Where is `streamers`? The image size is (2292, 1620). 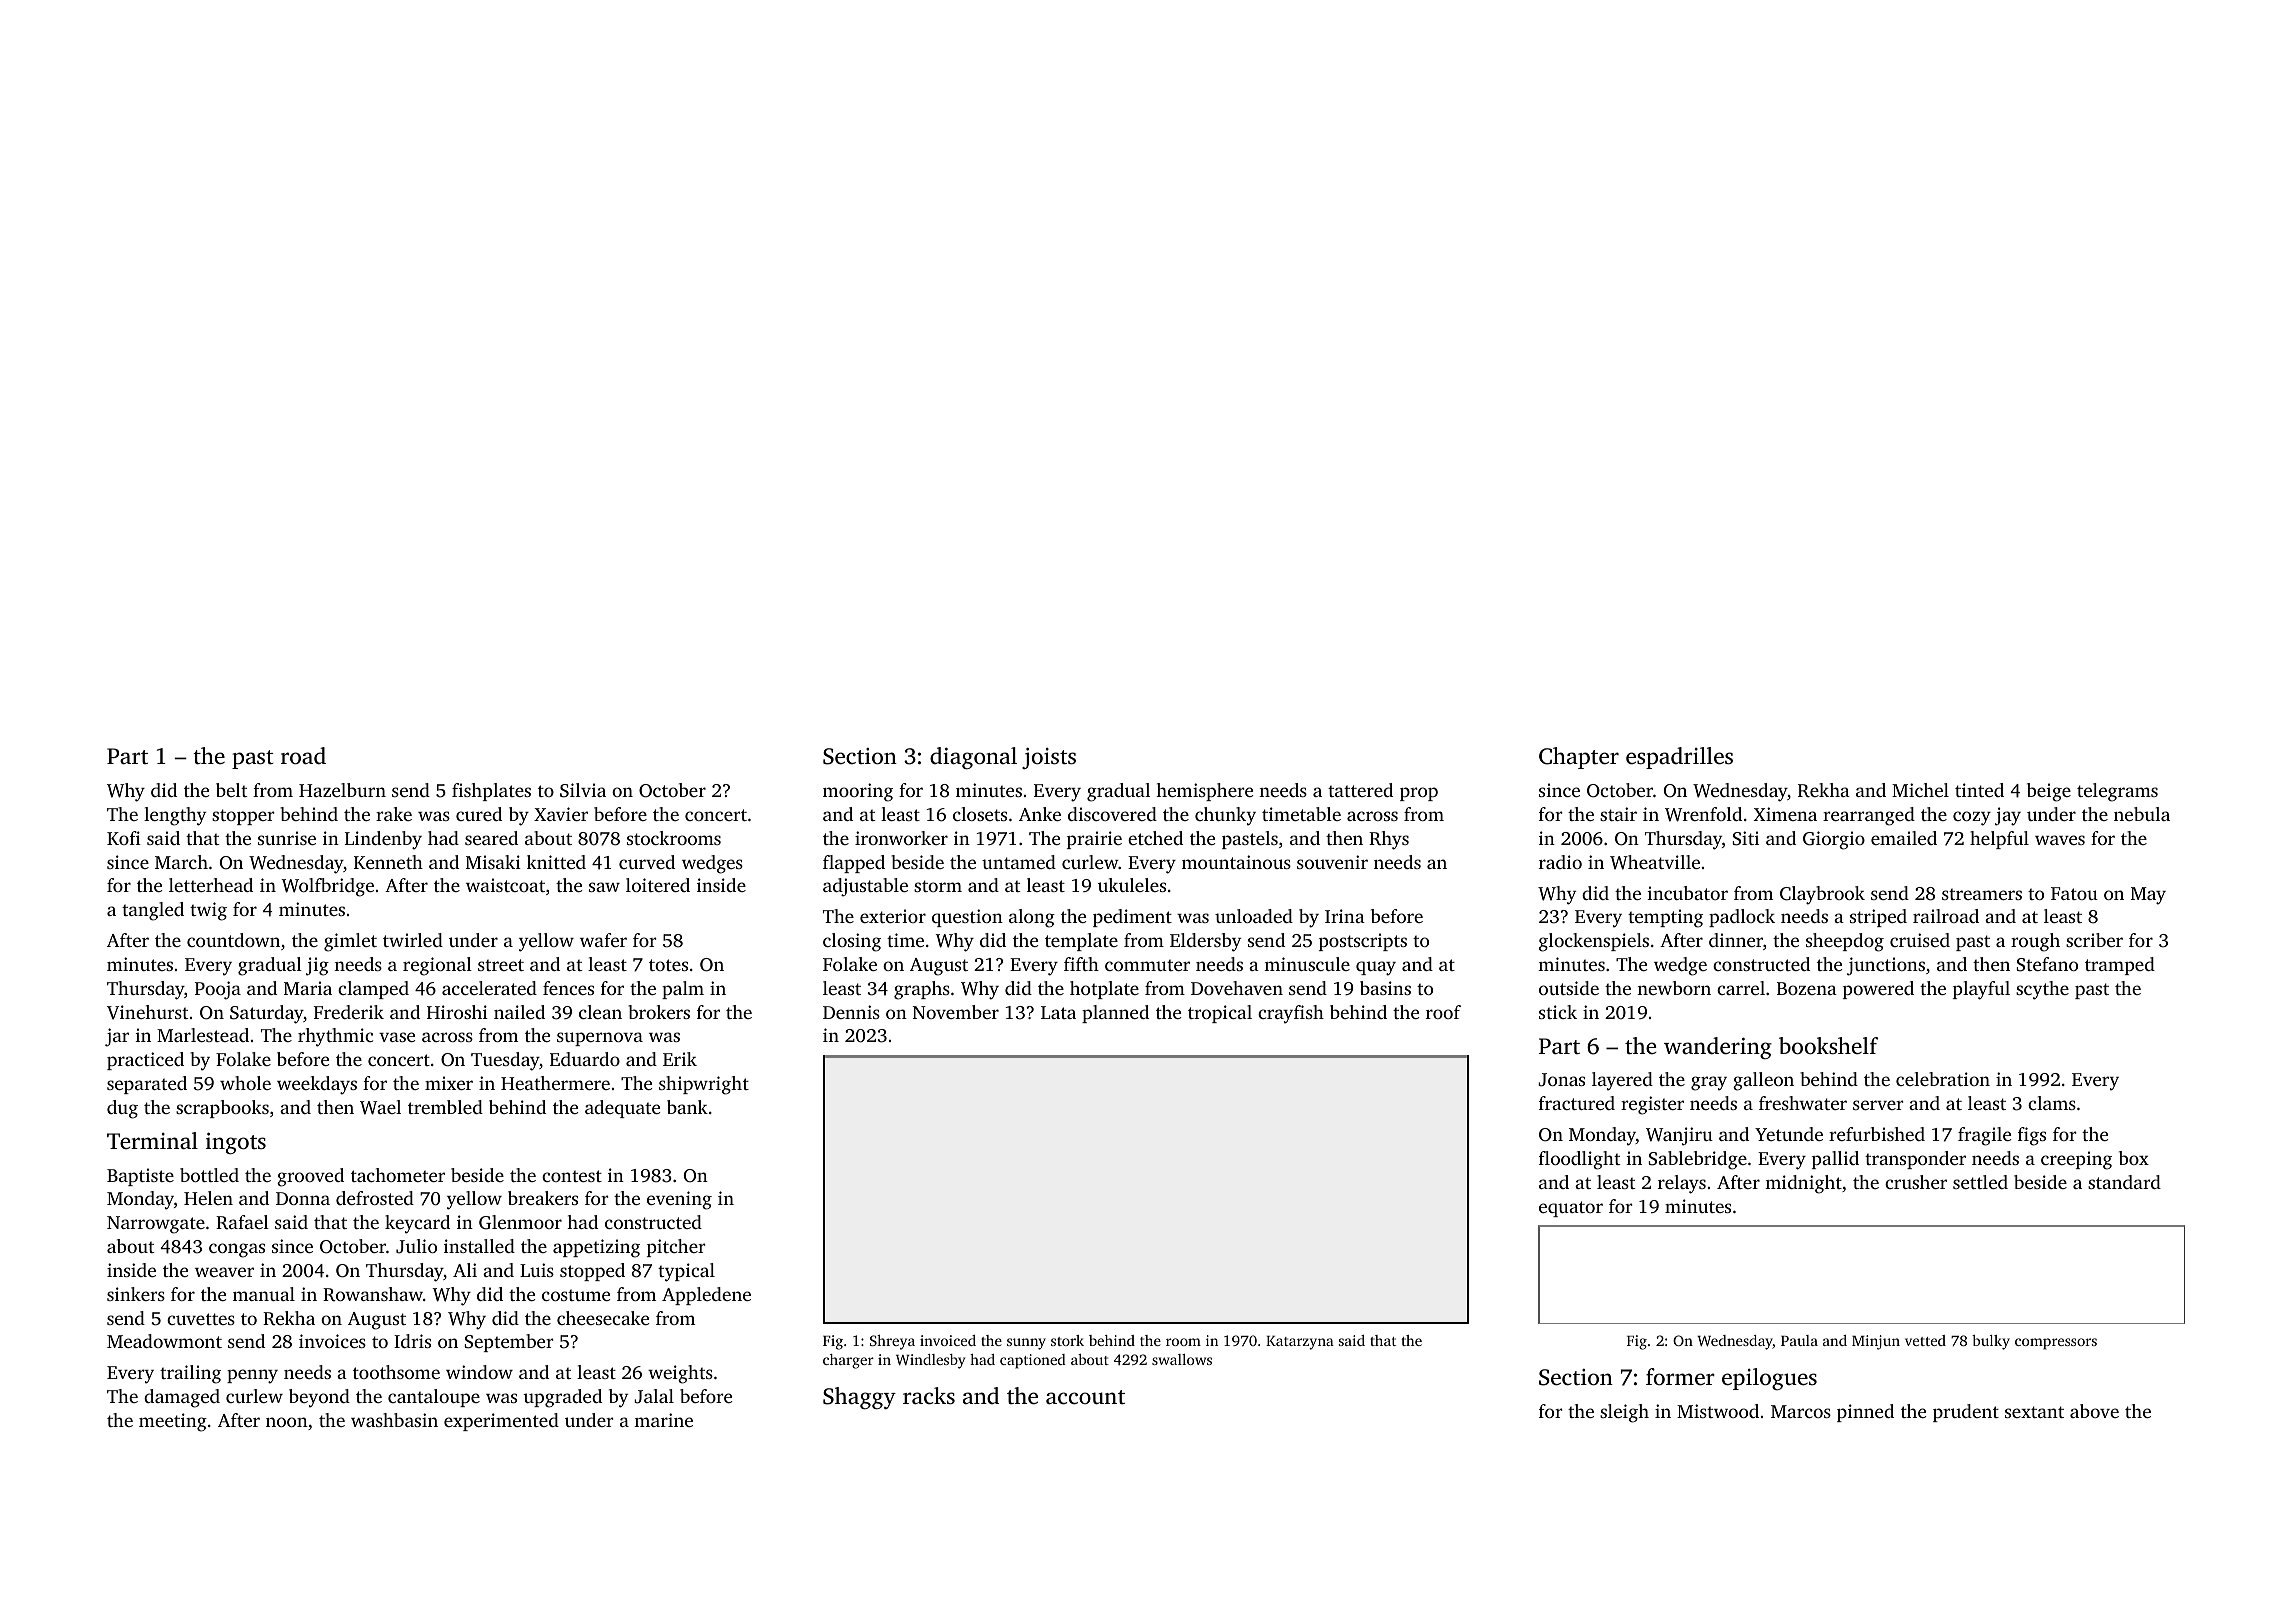
streamers is located at coordinates (1982, 894).
